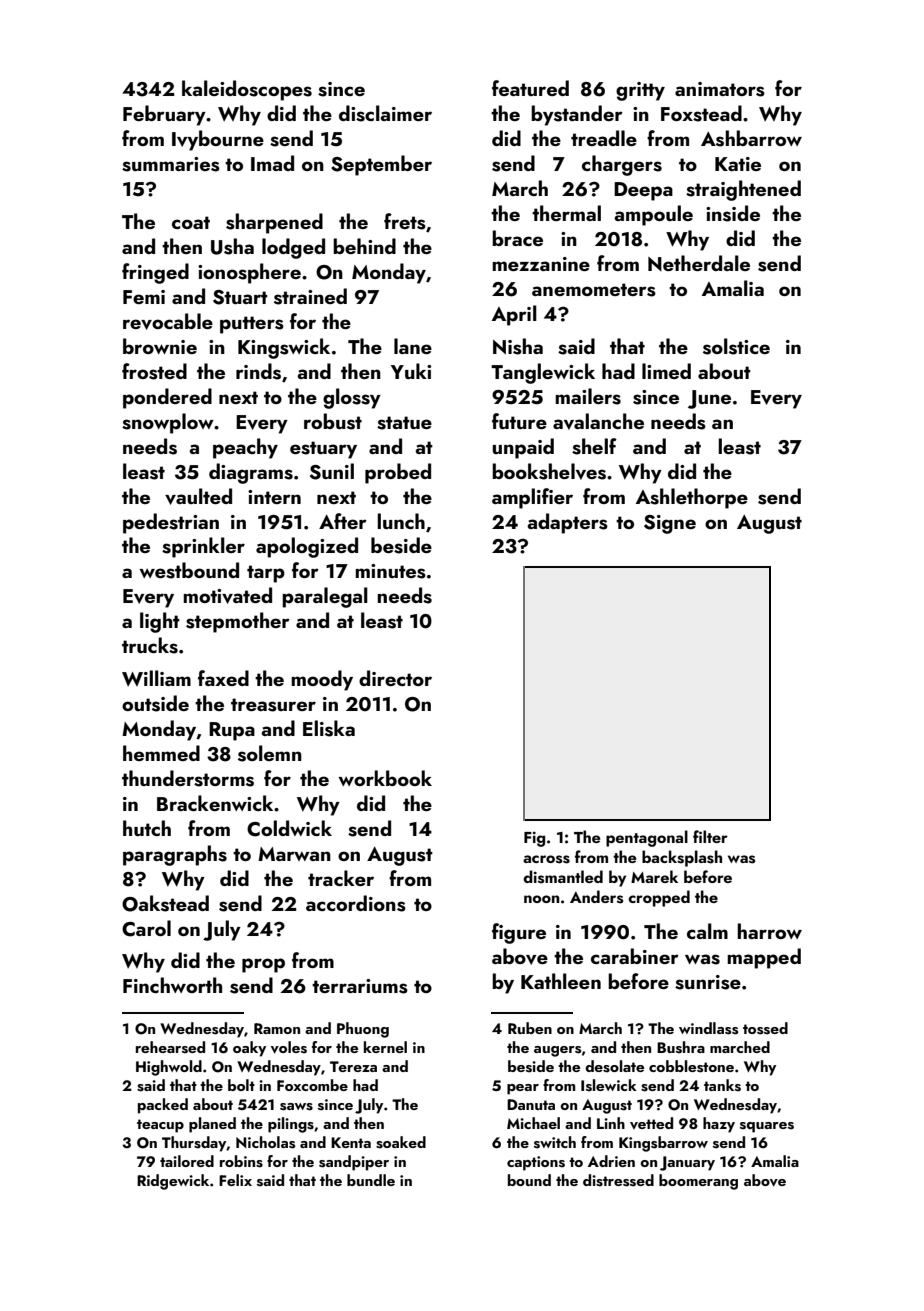  Describe the element at coordinates (390, 571) in the image. I see `minutes` at that location.
